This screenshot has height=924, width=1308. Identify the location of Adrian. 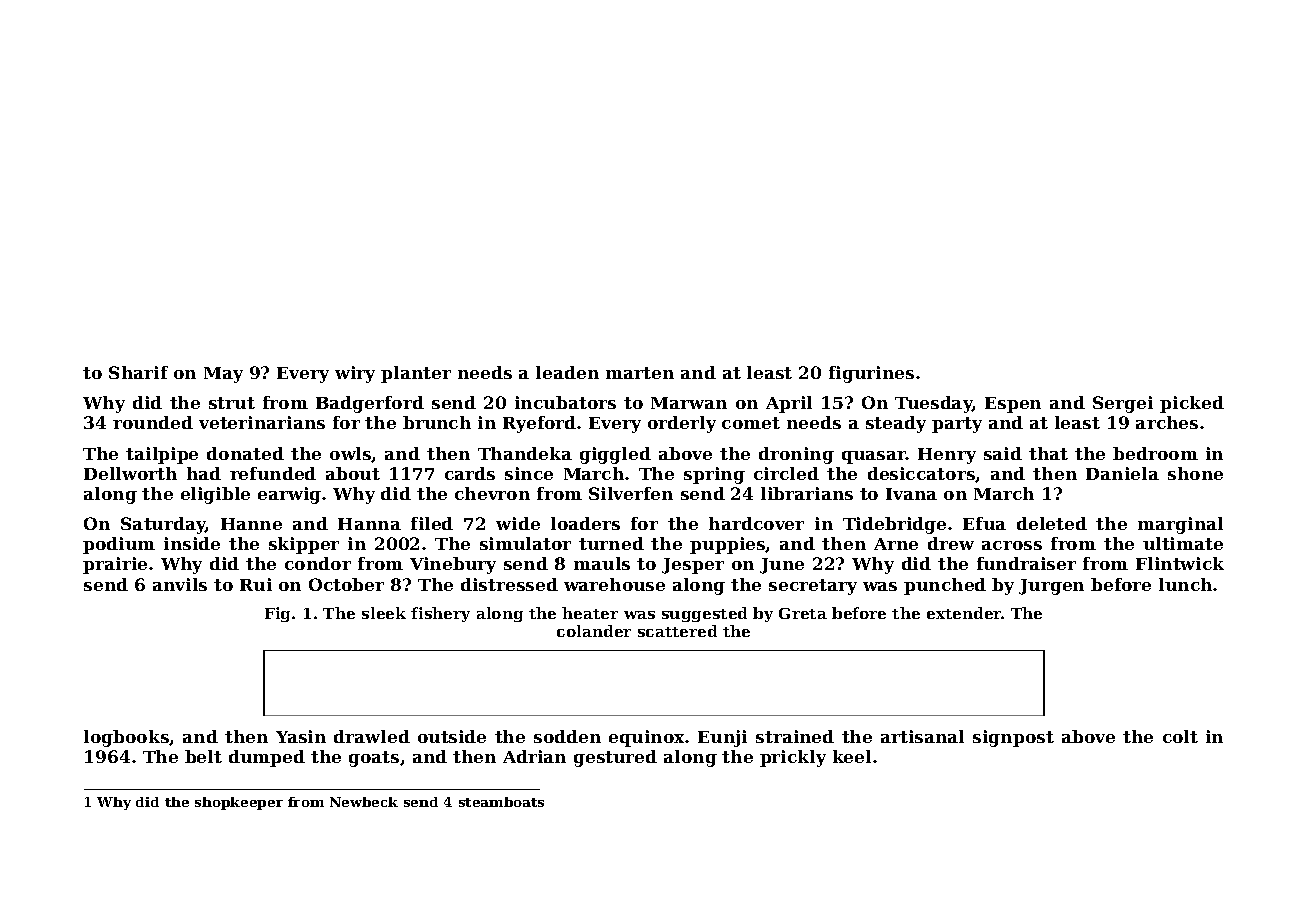
(534, 756).
